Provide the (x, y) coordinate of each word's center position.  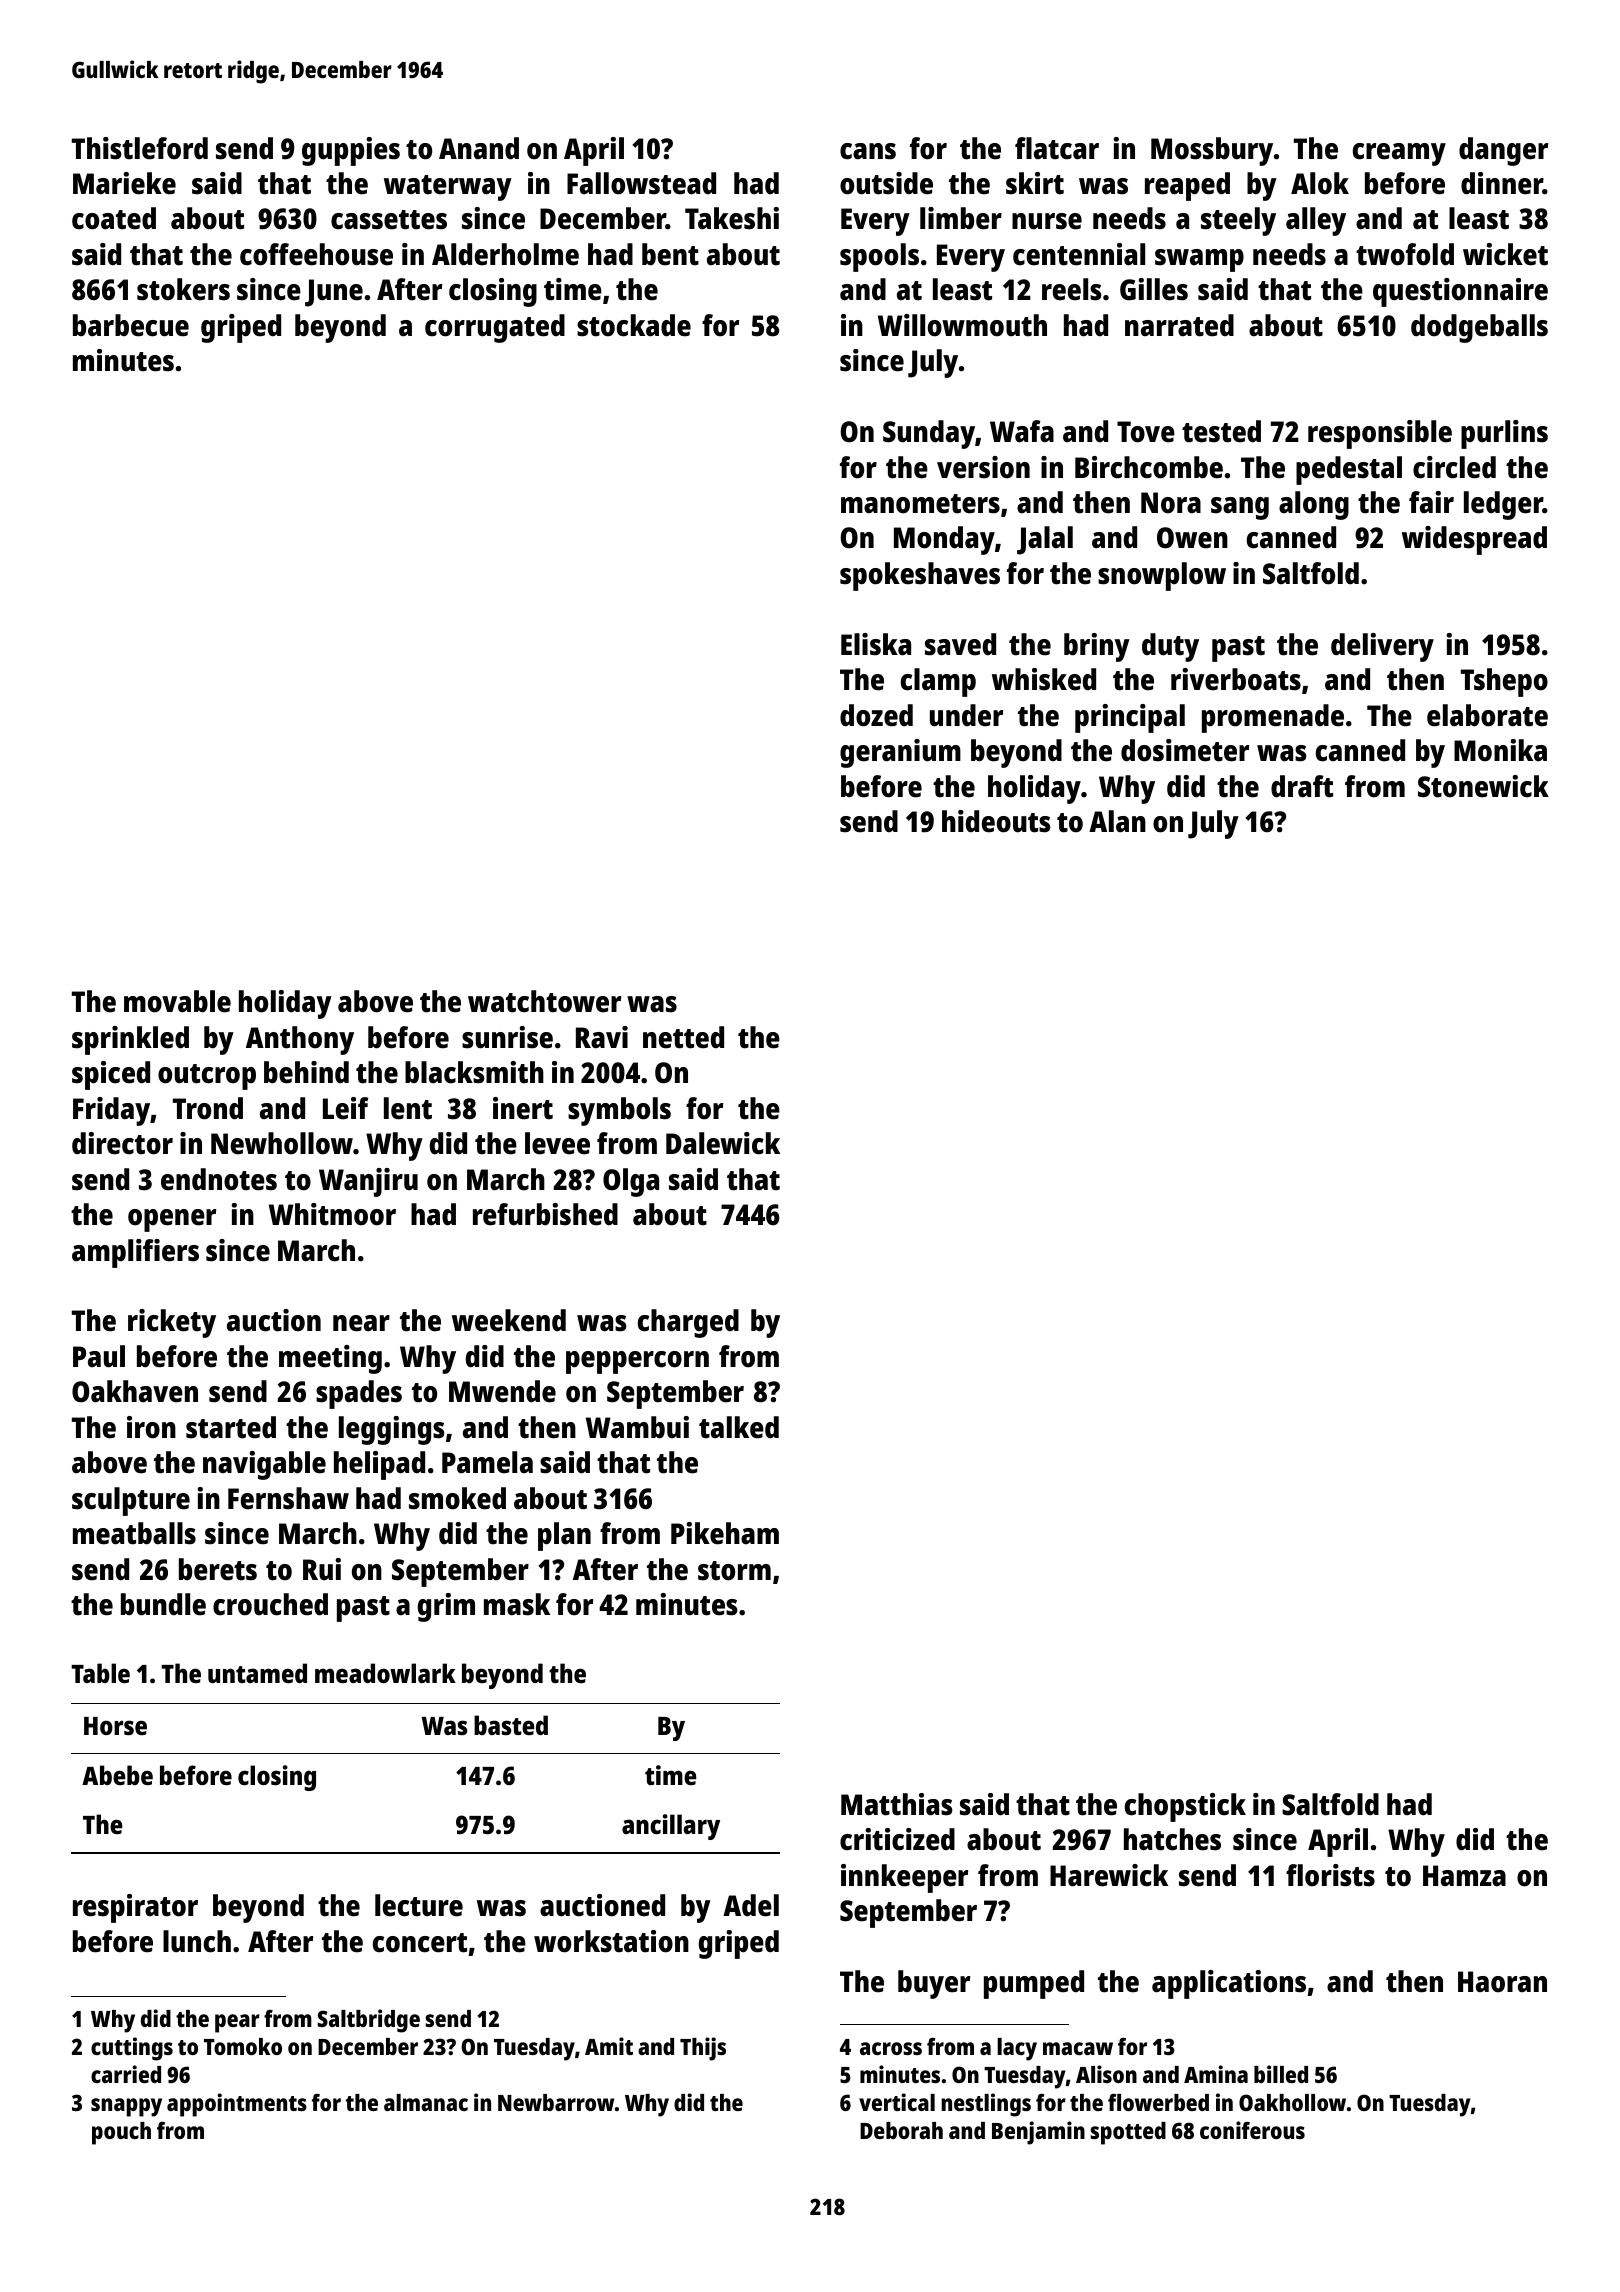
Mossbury (1212, 151)
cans (868, 151)
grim (446, 1607)
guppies (351, 151)
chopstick (1185, 1807)
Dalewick (723, 1143)
